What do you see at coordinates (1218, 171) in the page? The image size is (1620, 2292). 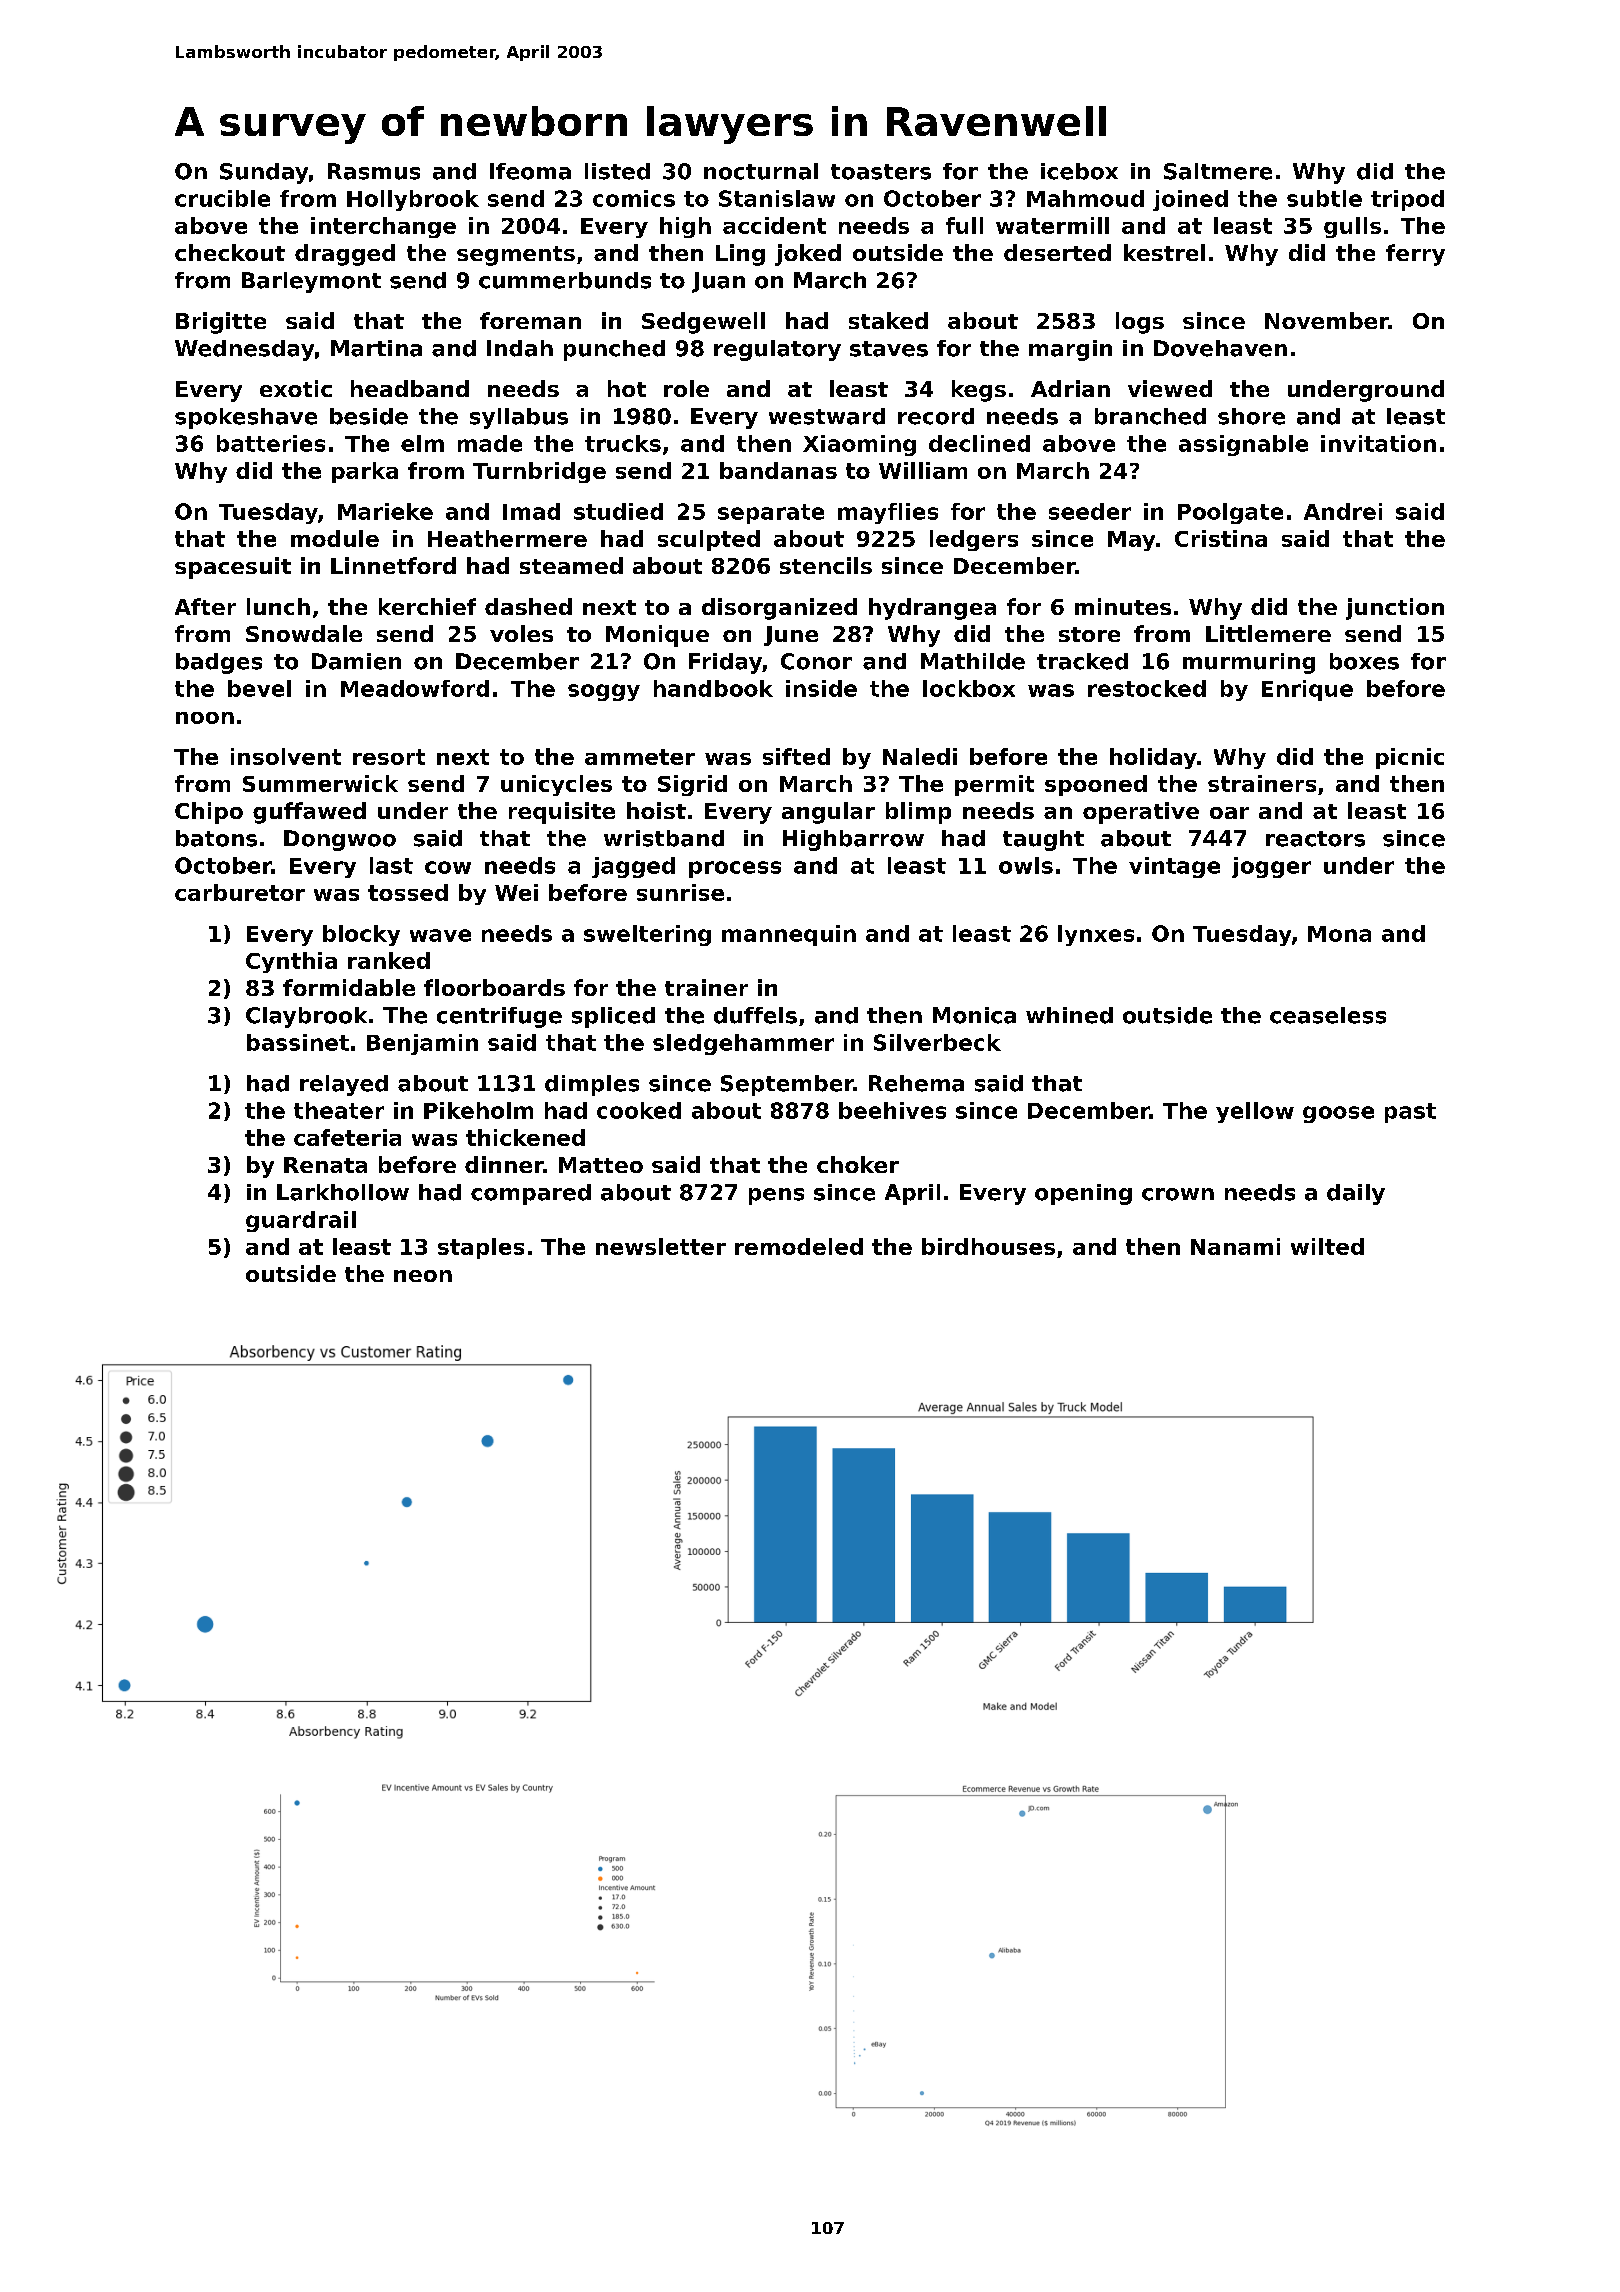 I see `Saltmere` at bounding box center [1218, 171].
